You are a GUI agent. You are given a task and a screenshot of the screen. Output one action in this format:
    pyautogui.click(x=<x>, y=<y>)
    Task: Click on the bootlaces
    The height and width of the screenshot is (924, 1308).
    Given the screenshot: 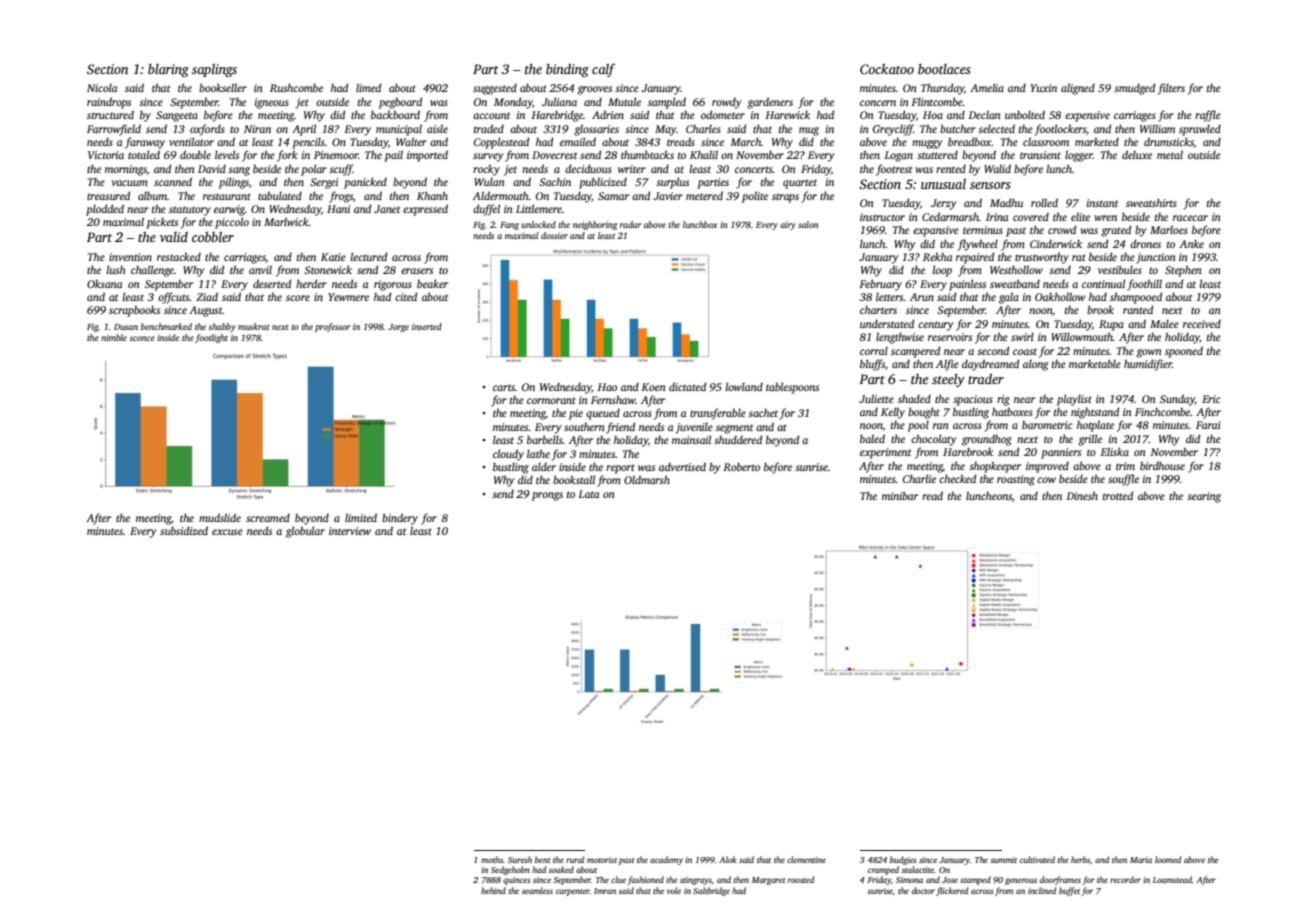 What is the action you would take?
    pyautogui.click(x=944, y=69)
